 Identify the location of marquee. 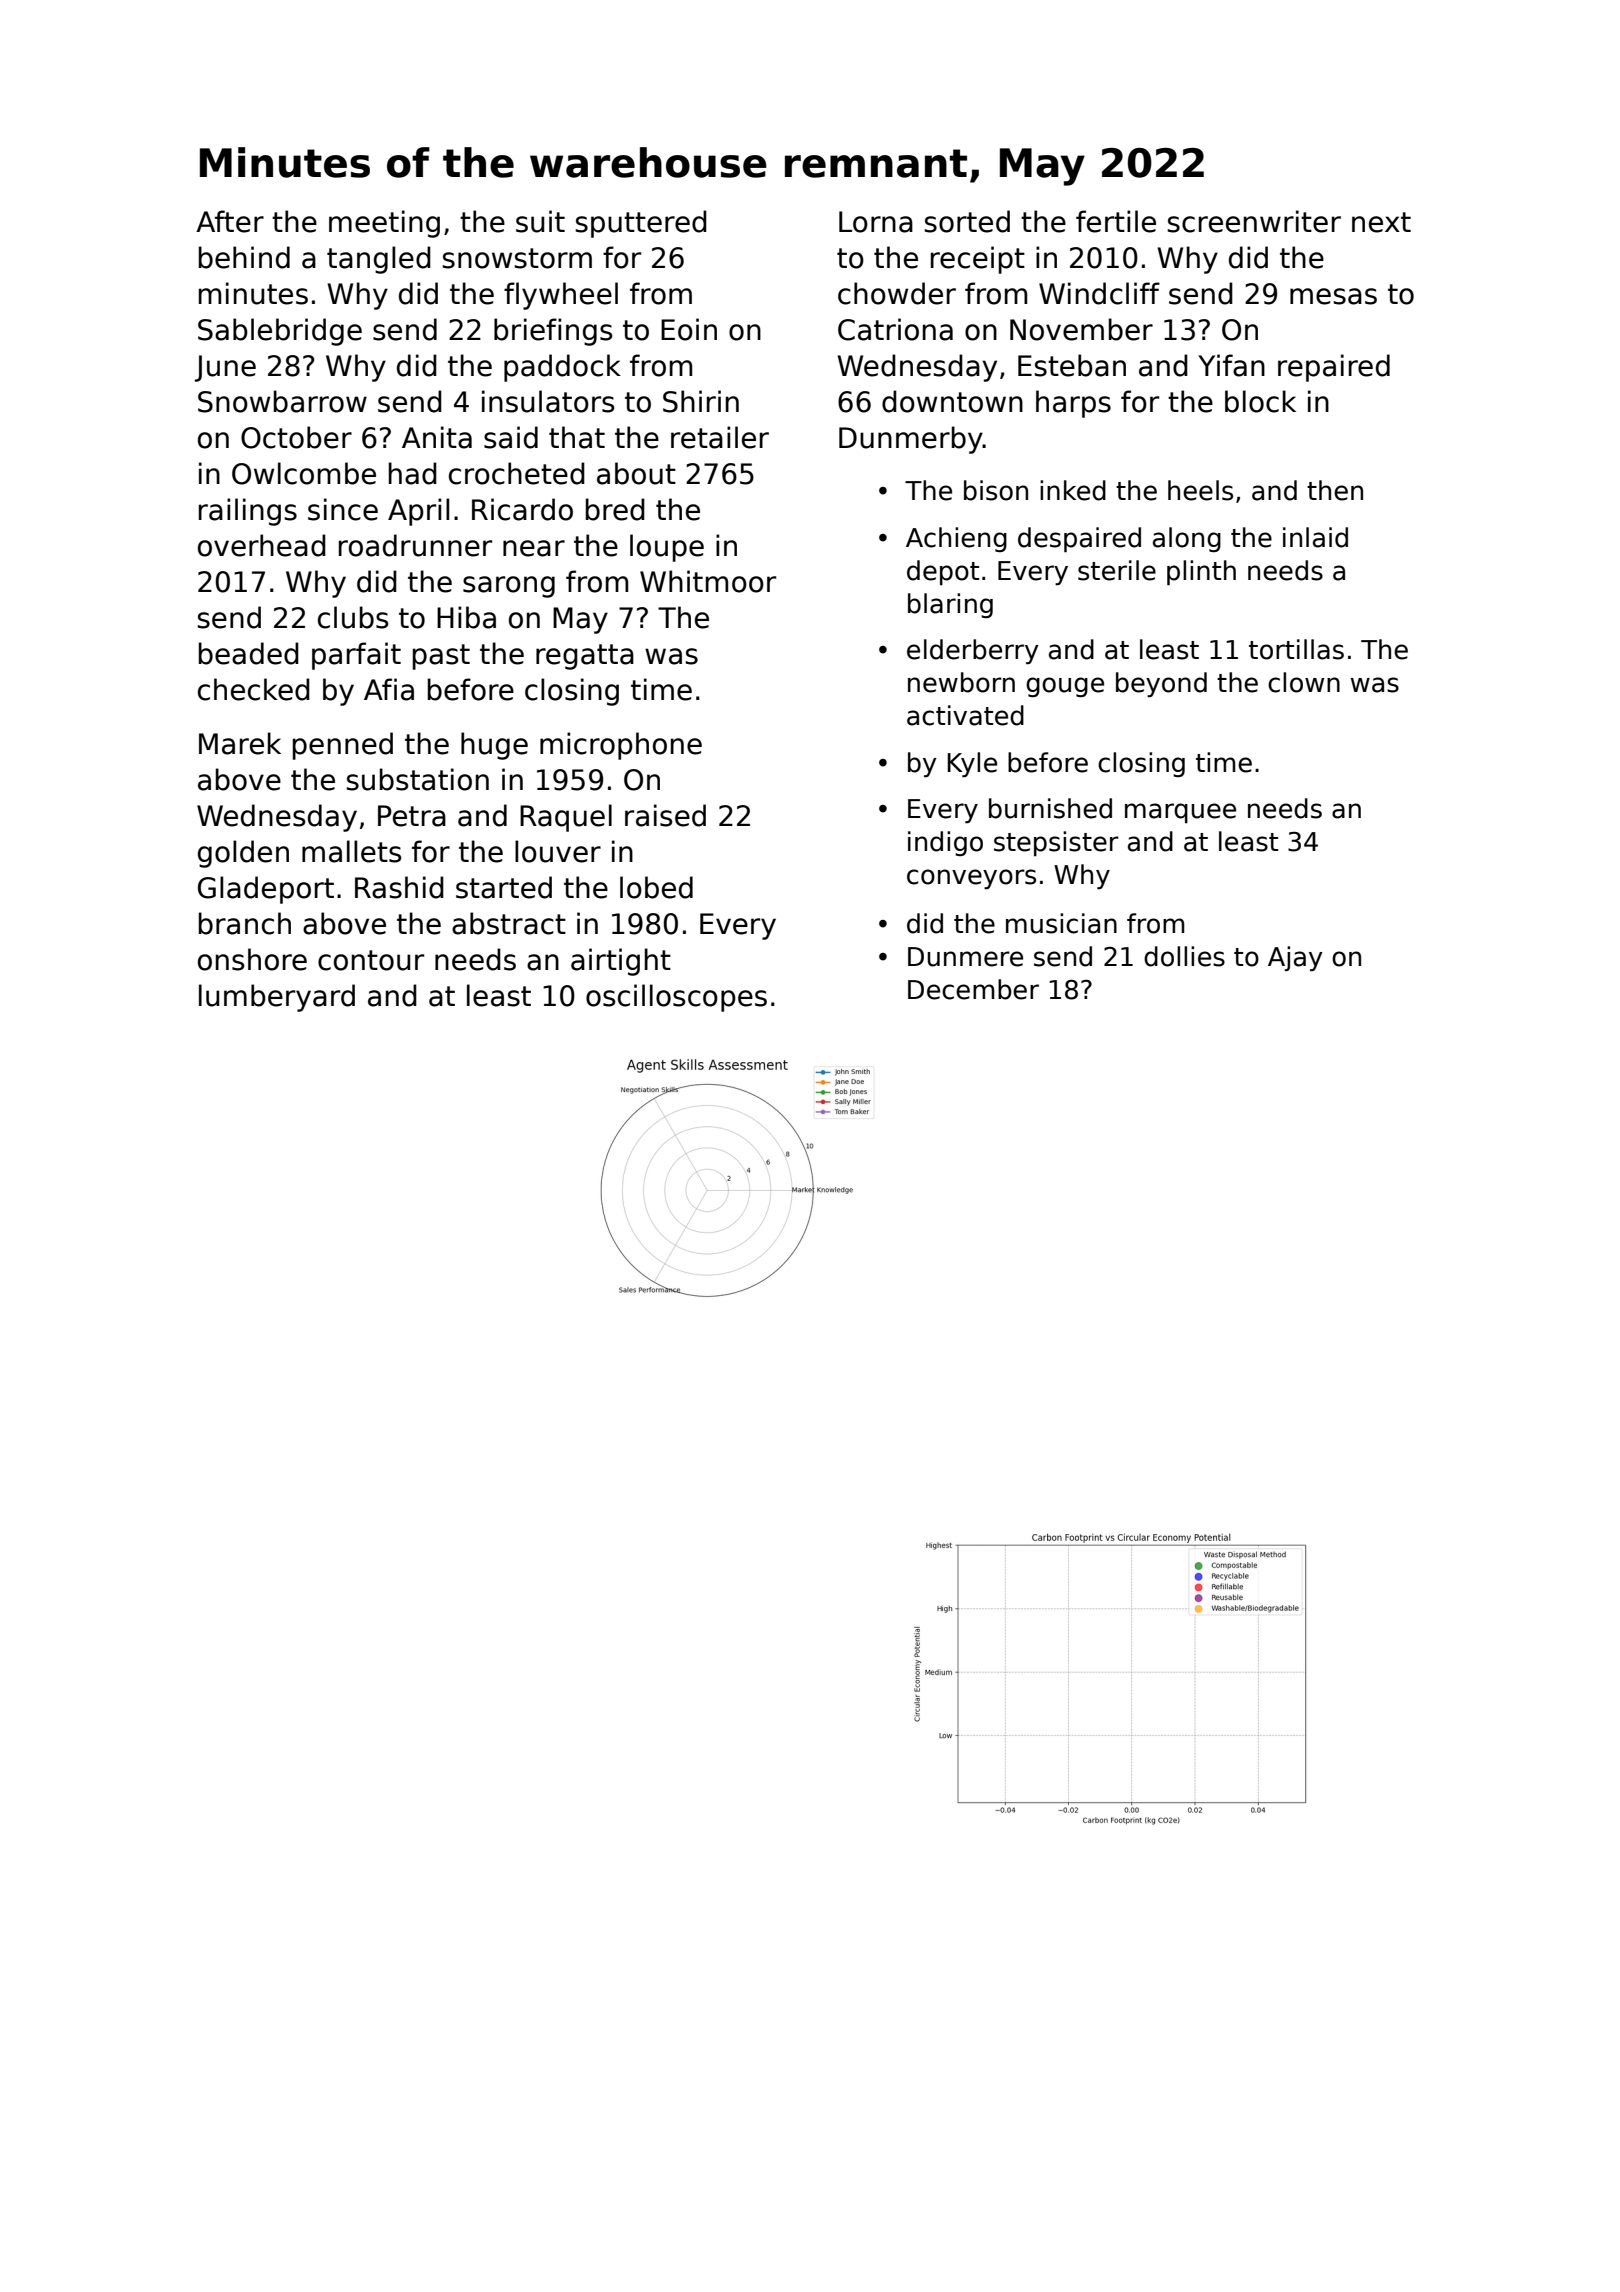
(1180, 813).
